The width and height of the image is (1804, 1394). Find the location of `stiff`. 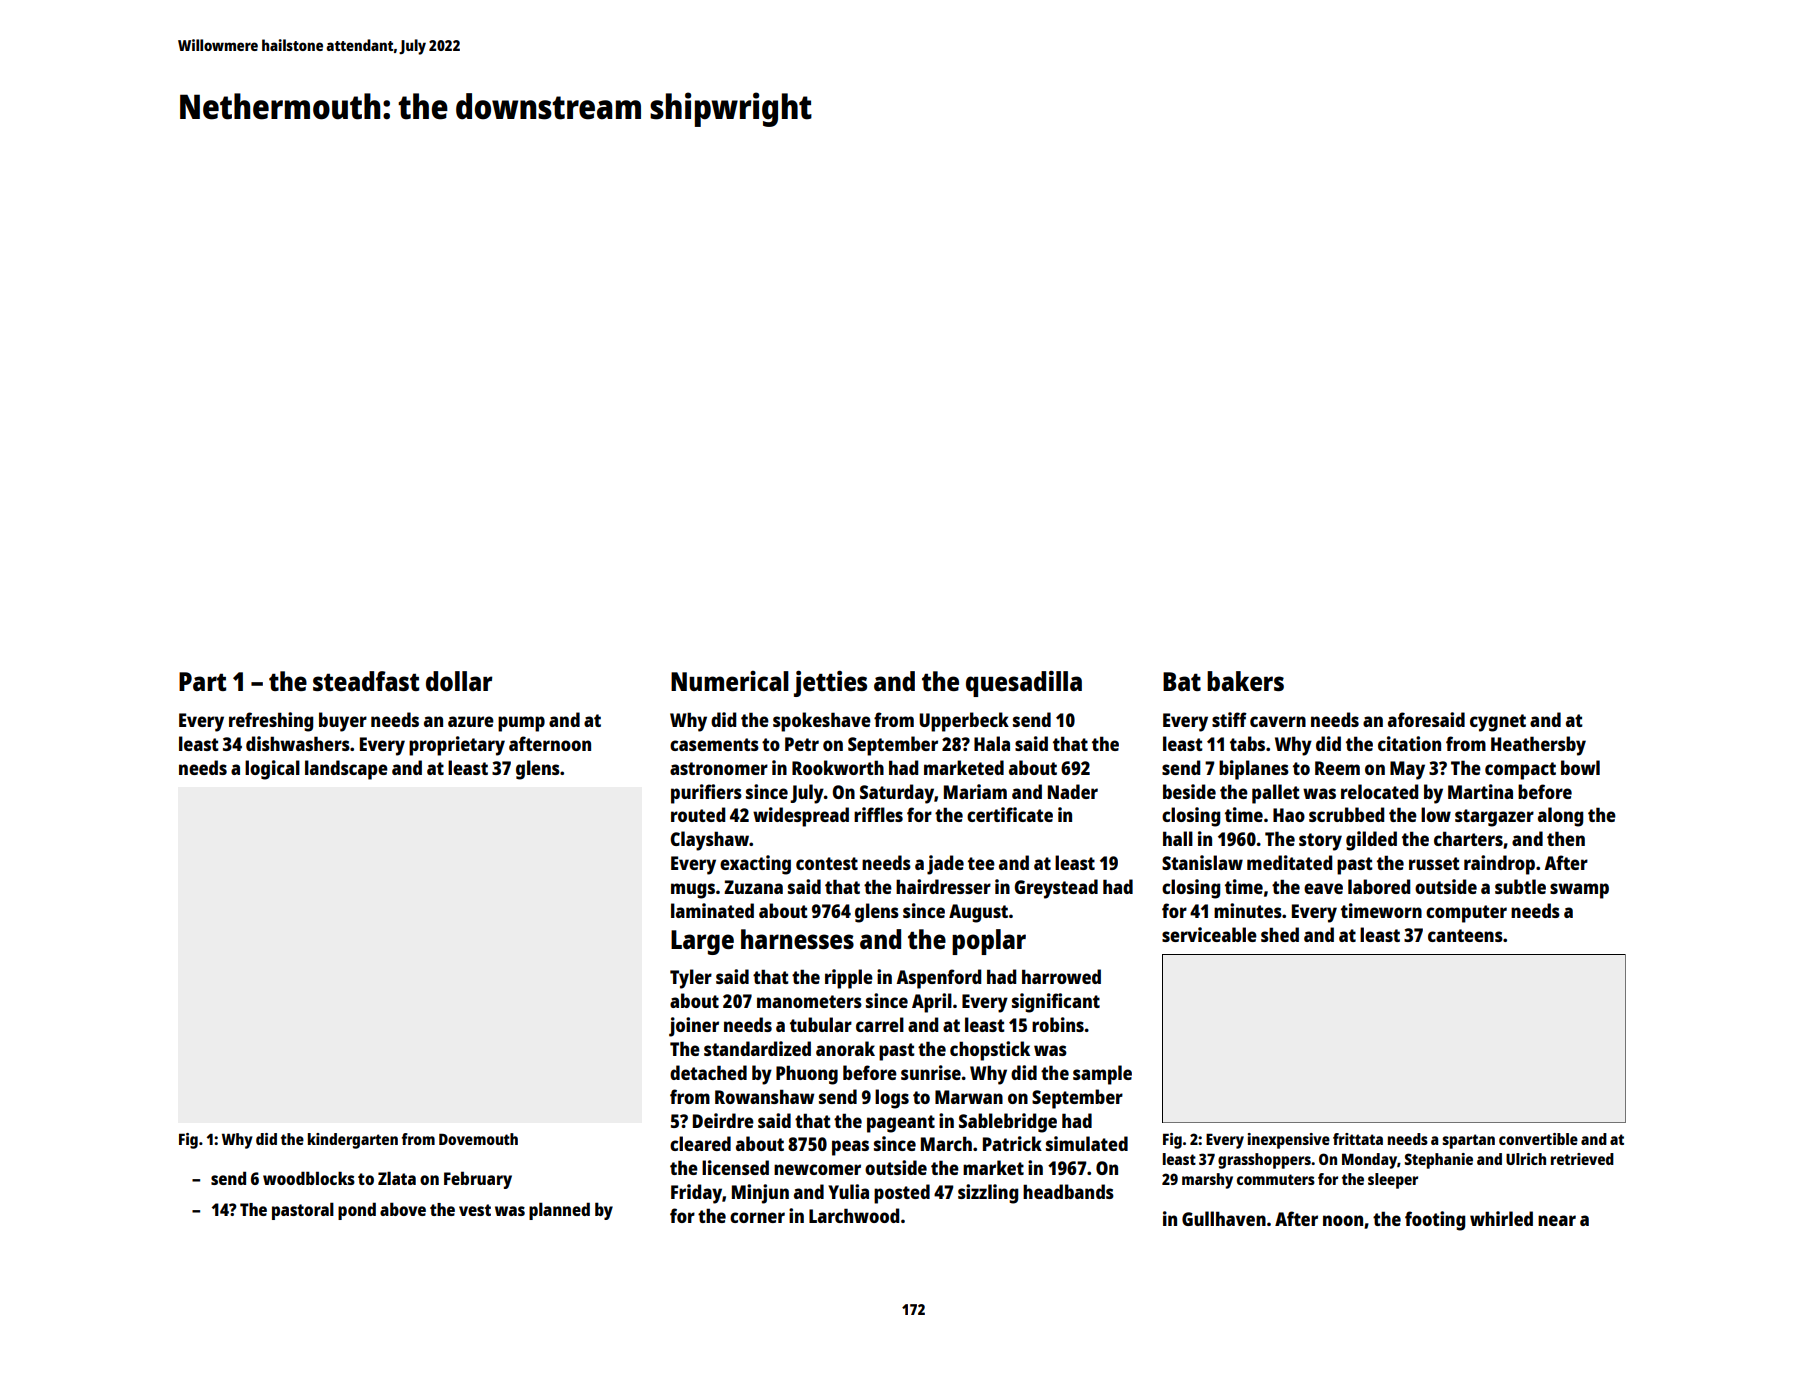

stiff is located at coordinates (1229, 719).
